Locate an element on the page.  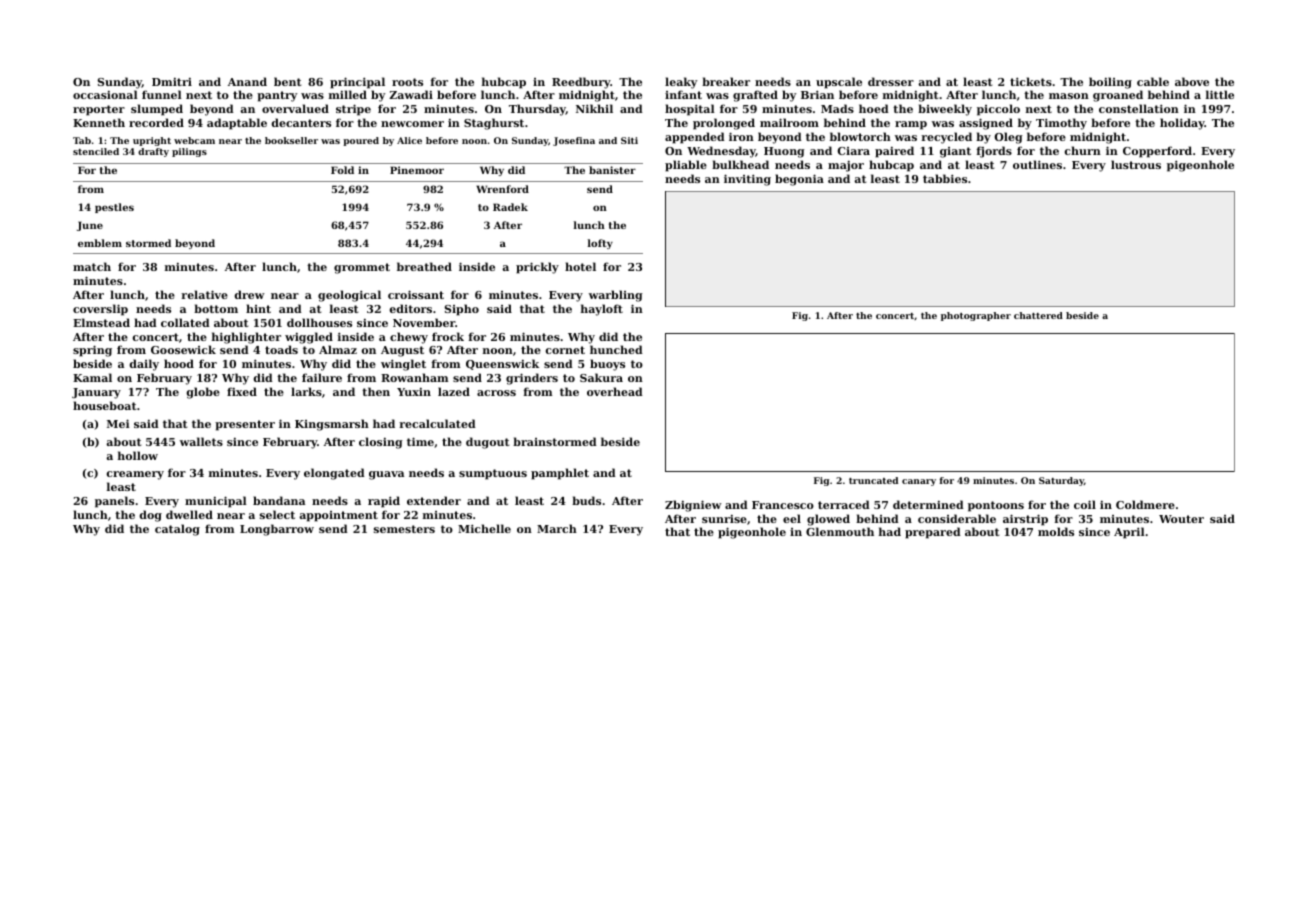
photographer is located at coordinates (976, 316).
